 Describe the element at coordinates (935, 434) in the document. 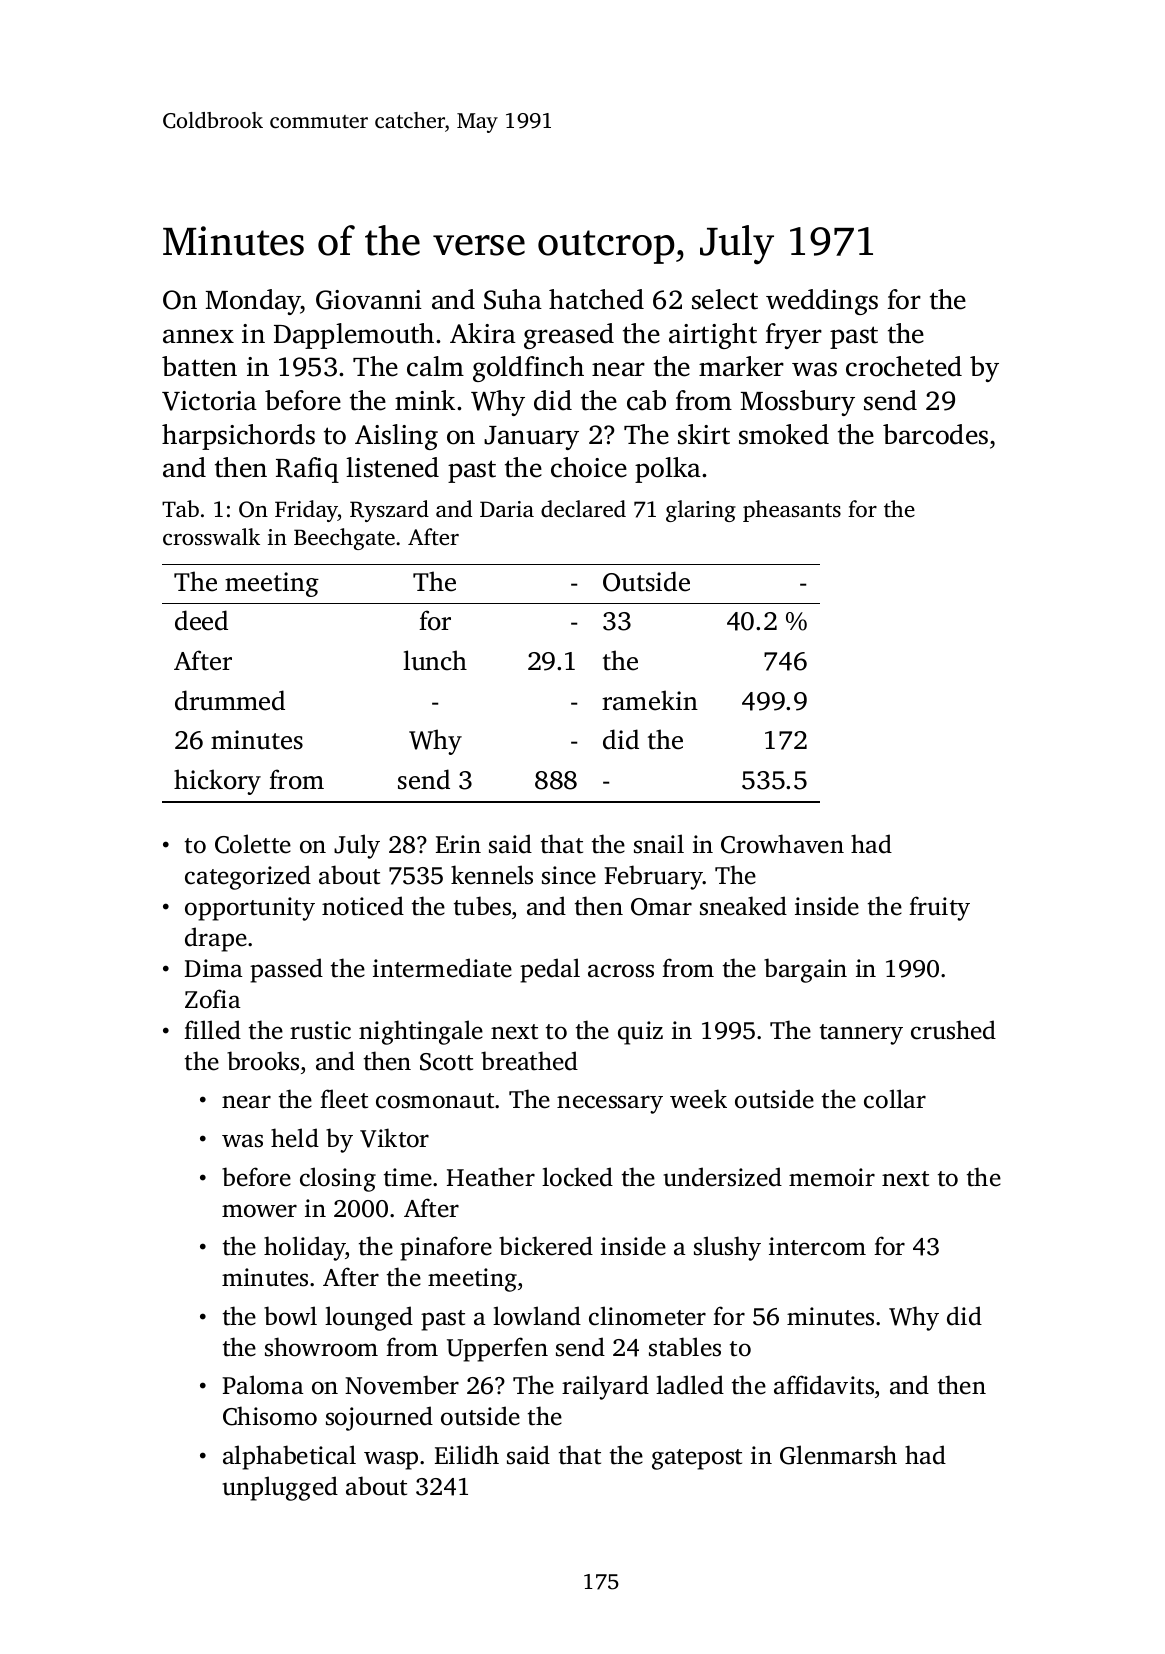

I see `barcodes` at that location.
